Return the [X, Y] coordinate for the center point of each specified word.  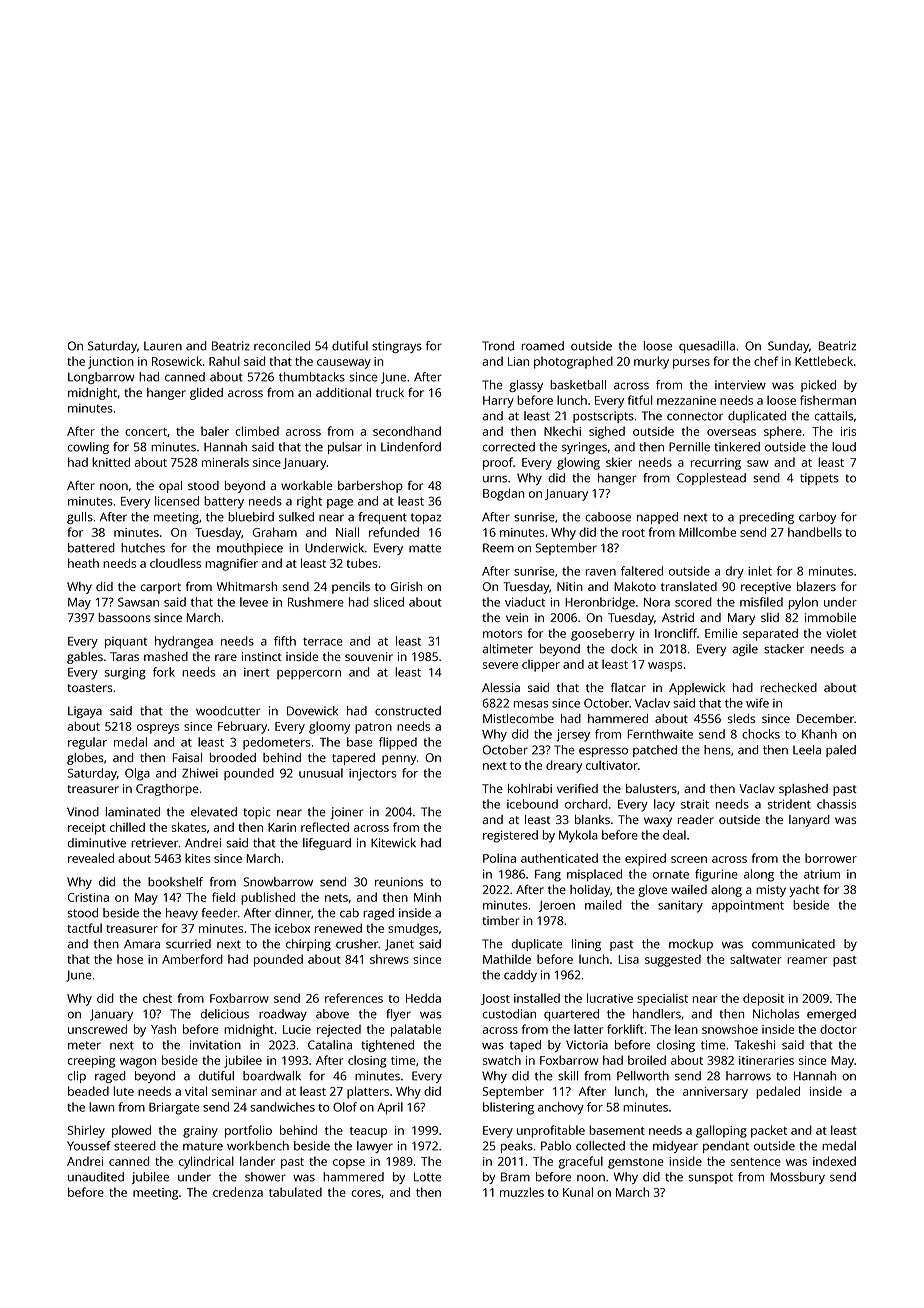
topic [257, 813]
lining [586, 945]
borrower [831, 858]
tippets [819, 479]
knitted [111, 462]
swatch [502, 1060]
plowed [131, 1131]
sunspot [710, 1178]
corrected [509, 447]
